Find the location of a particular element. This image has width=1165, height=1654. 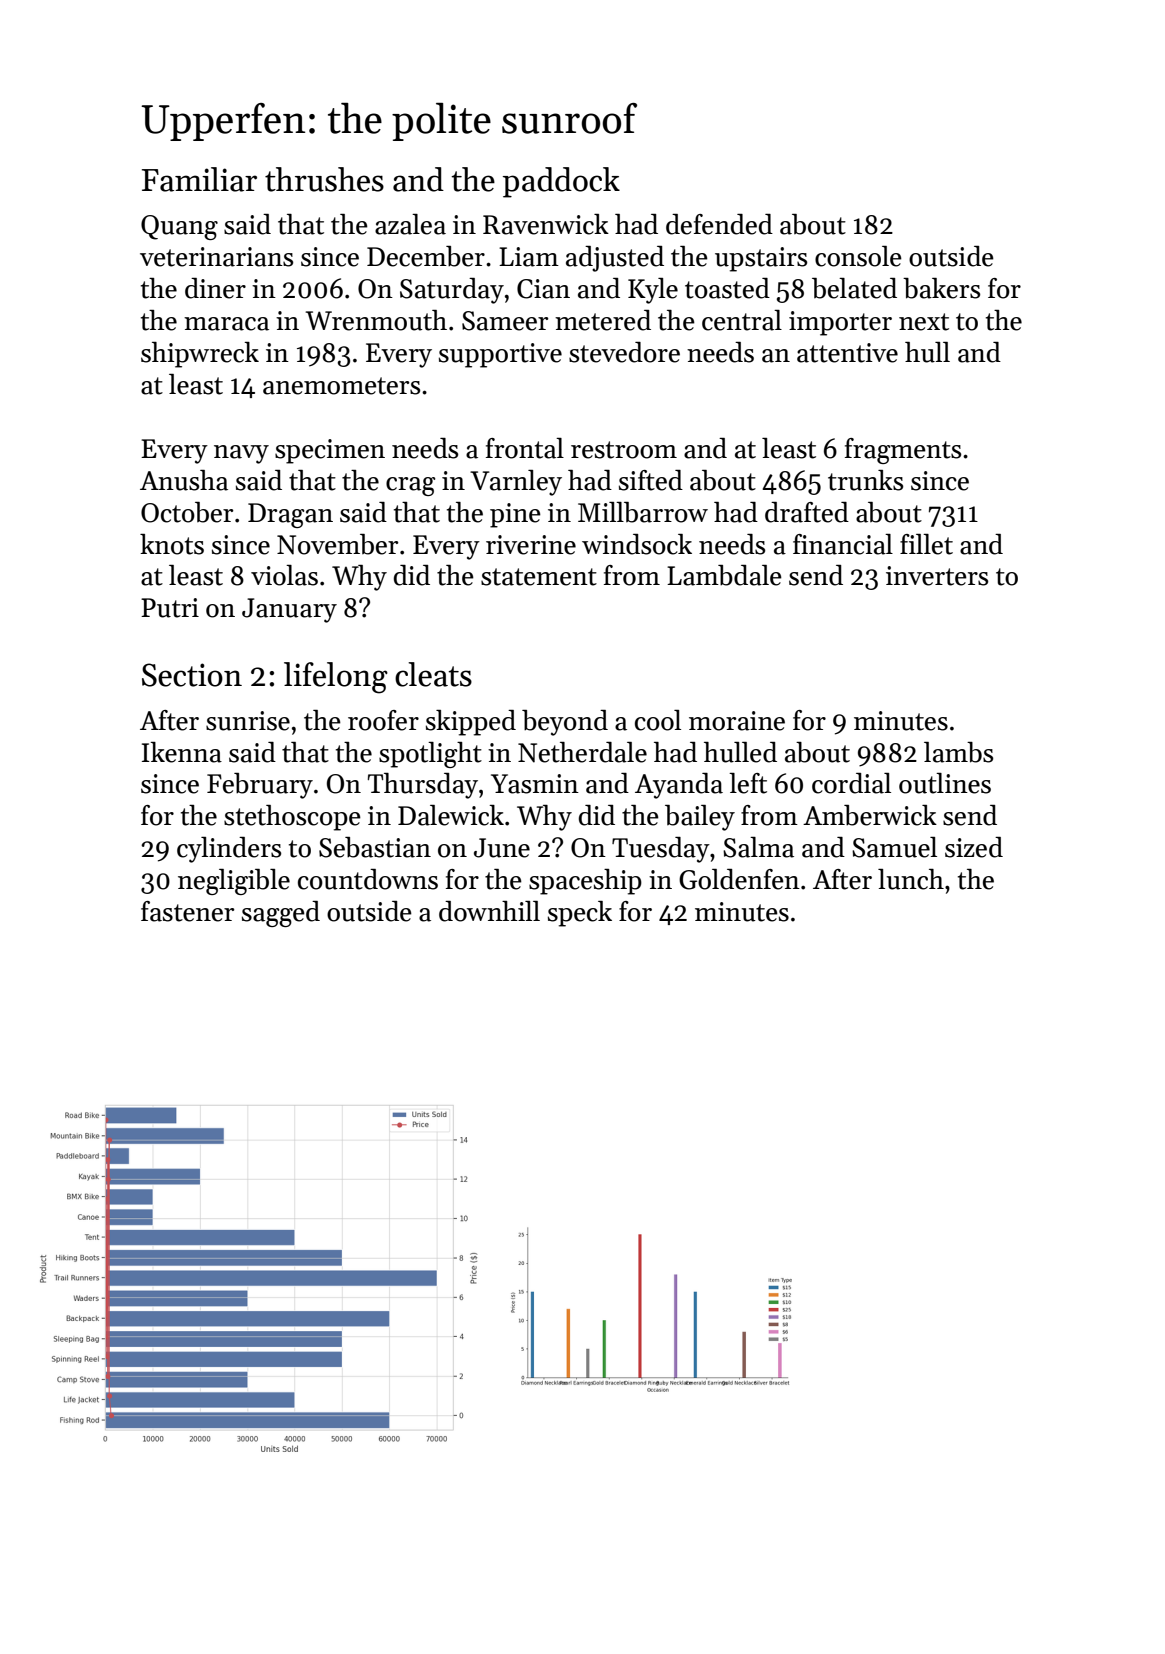

negligible is located at coordinates (234, 882).
